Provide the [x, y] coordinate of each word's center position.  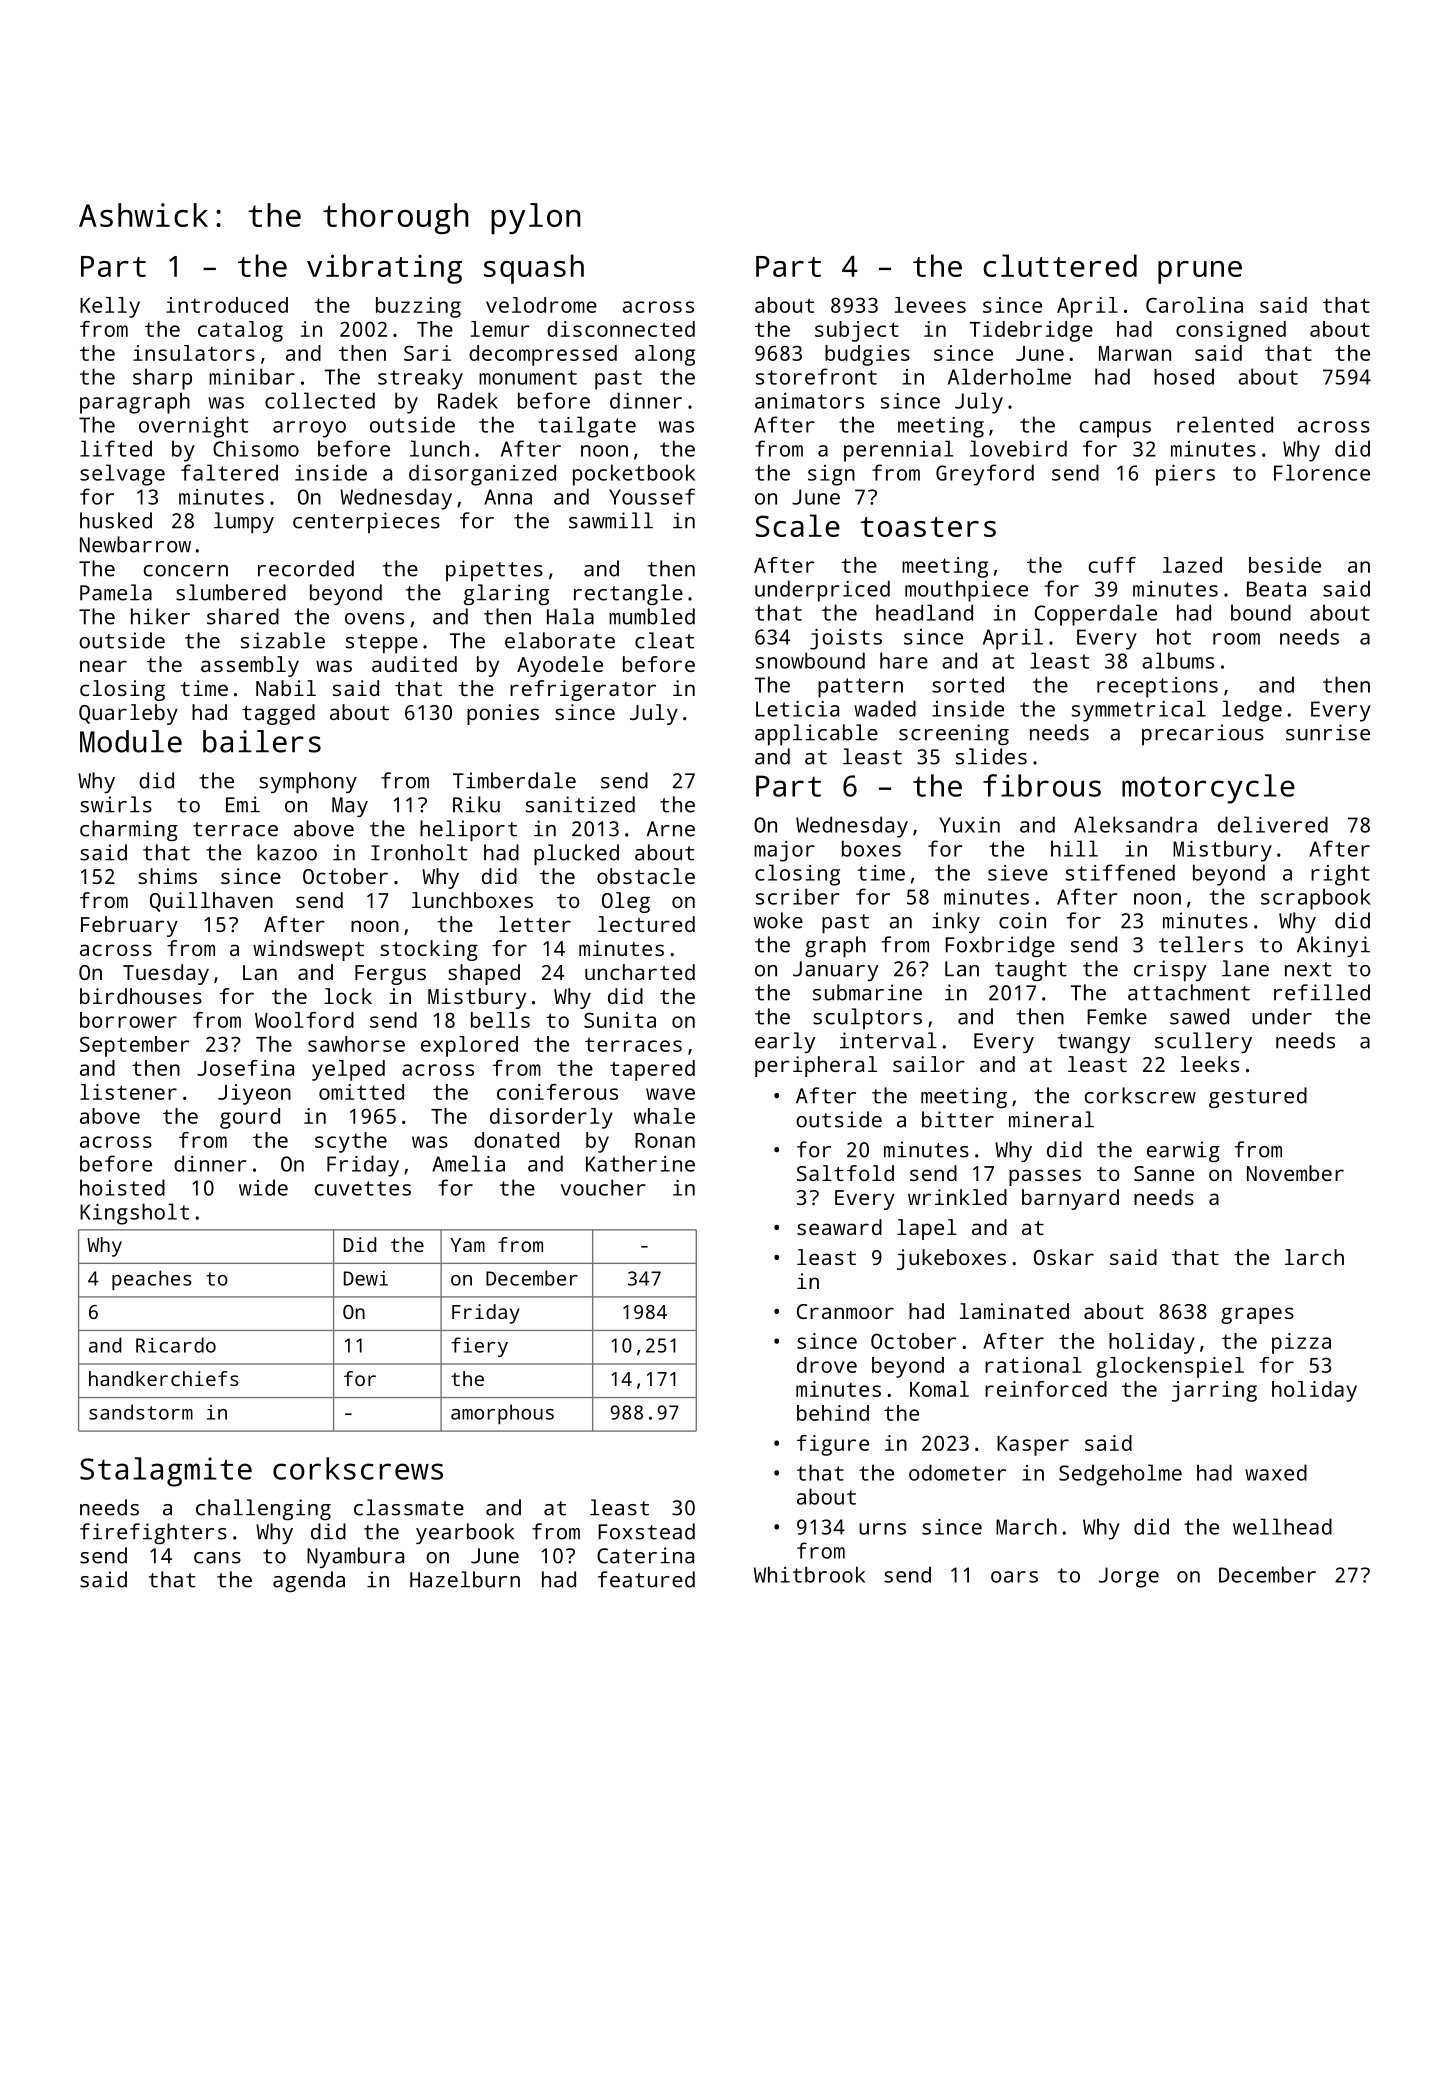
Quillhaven [211, 902]
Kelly [110, 307]
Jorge [1129, 1577]
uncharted [640, 972]
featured [646, 1579]
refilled [1322, 992]
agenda [309, 1581]
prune [1200, 272]
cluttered [1060, 265]
